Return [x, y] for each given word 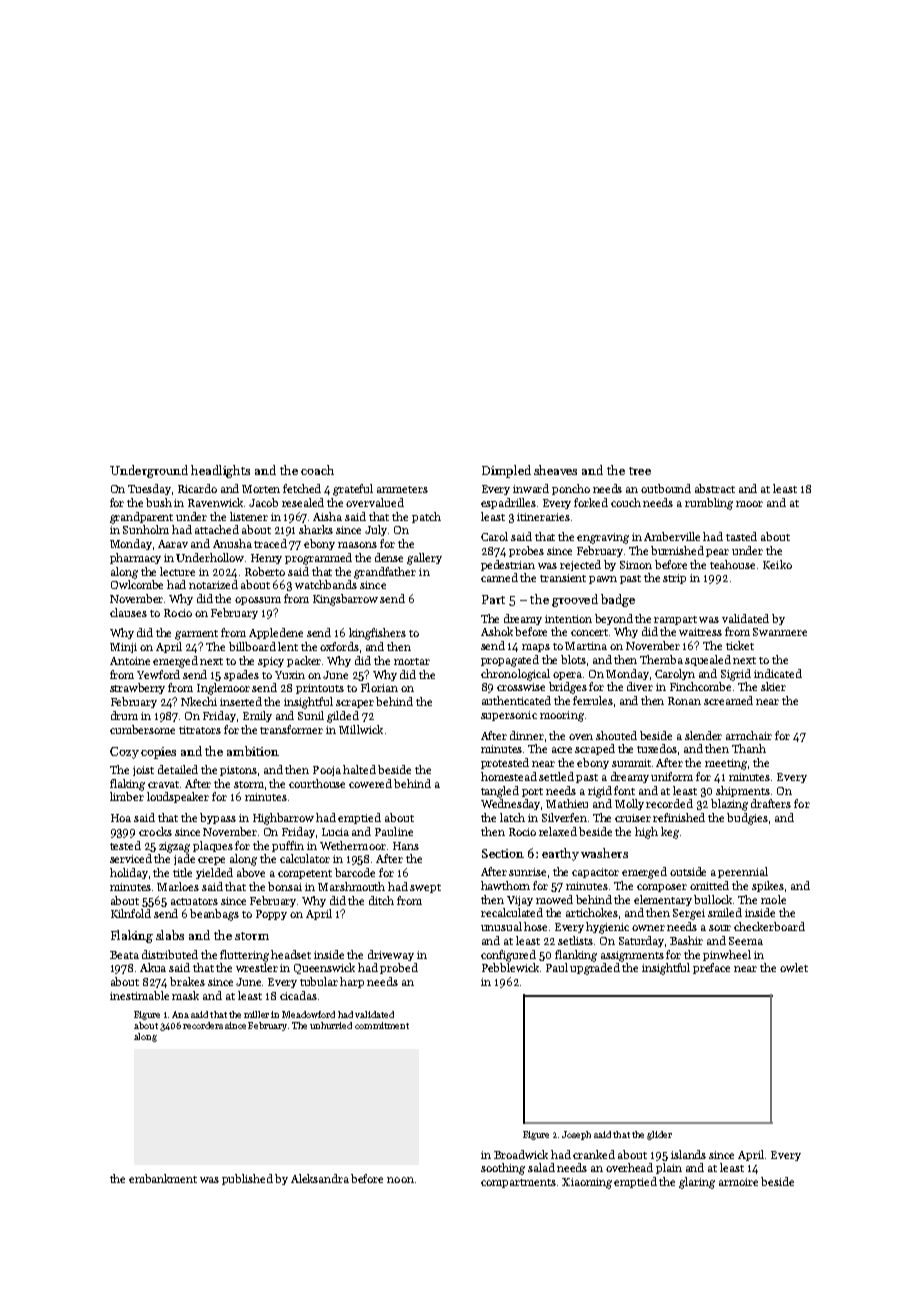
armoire [738, 1182]
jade [184, 859]
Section [503, 853]
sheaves [555, 470]
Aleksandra [320, 1178]
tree [640, 471]
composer [662, 888]
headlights [220, 471]
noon [400, 1180]
